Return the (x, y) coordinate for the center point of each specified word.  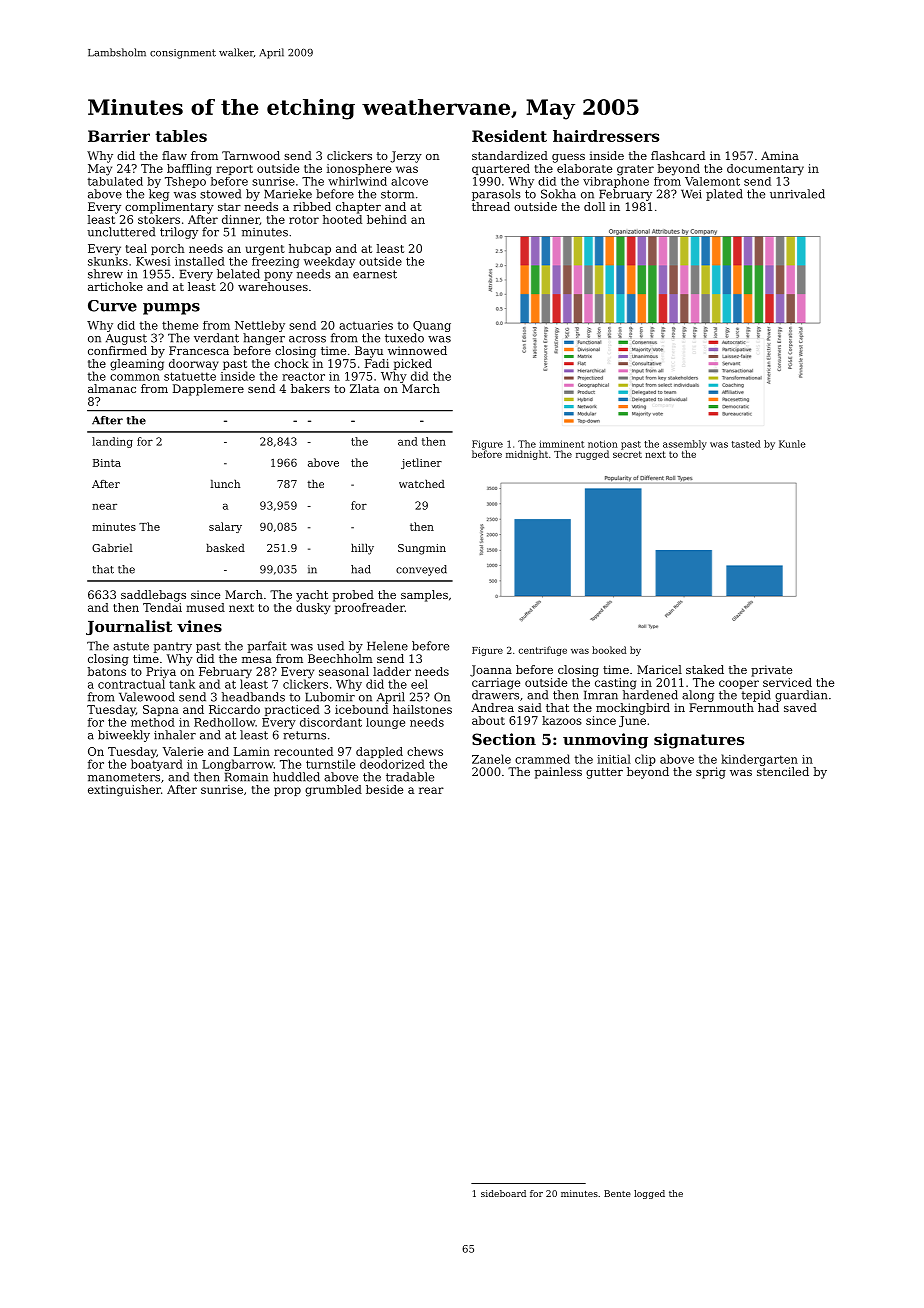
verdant (216, 338)
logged (649, 1194)
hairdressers (606, 136)
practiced (292, 710)
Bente (617, 1193)
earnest (375, 274)
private (771, 671)
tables (181, 136)
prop (287, 791)
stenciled (783, 771)
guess (568, 158)
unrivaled (797, 194)
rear (431, 790)
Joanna (491, 671)
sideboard (503, 1193)
